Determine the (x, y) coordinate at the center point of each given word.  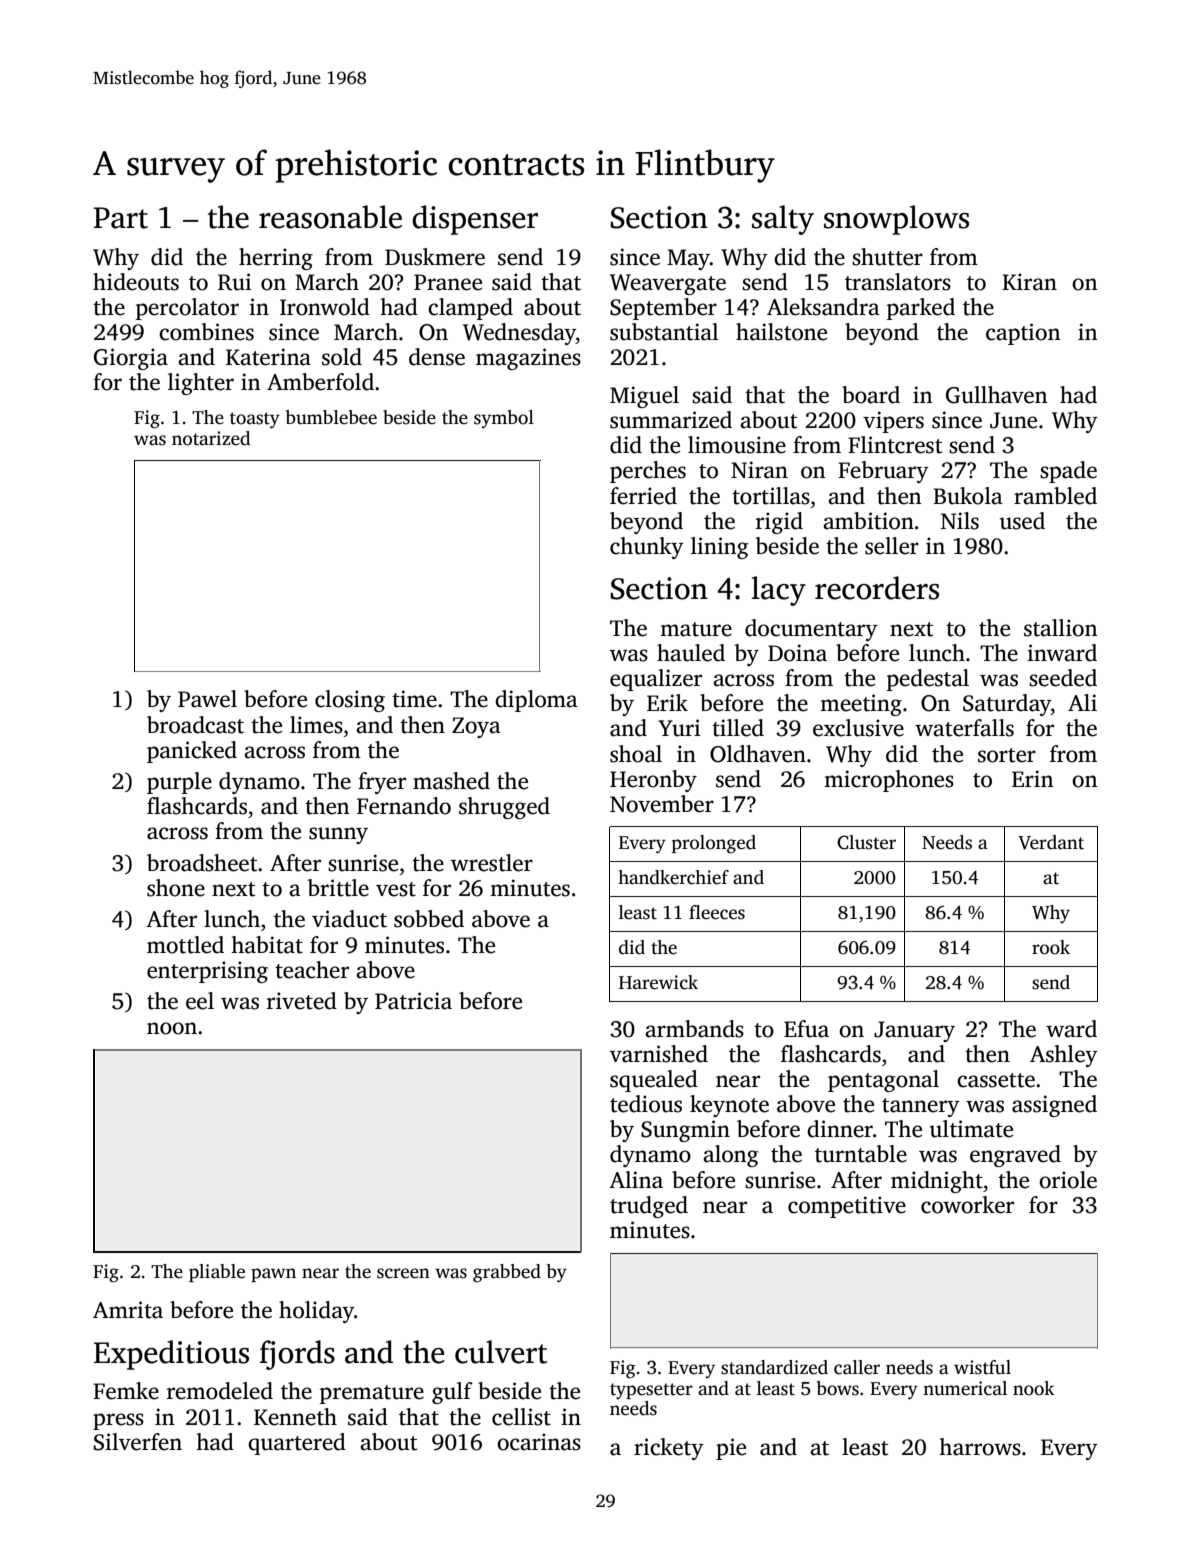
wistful (982, 1367)
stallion (1061, 628)
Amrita (128, 1310)
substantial (664, 332)
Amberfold (320, 382)
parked (921, 309)
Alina (636, 1180)
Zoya (476, 727)
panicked (192, 752)
